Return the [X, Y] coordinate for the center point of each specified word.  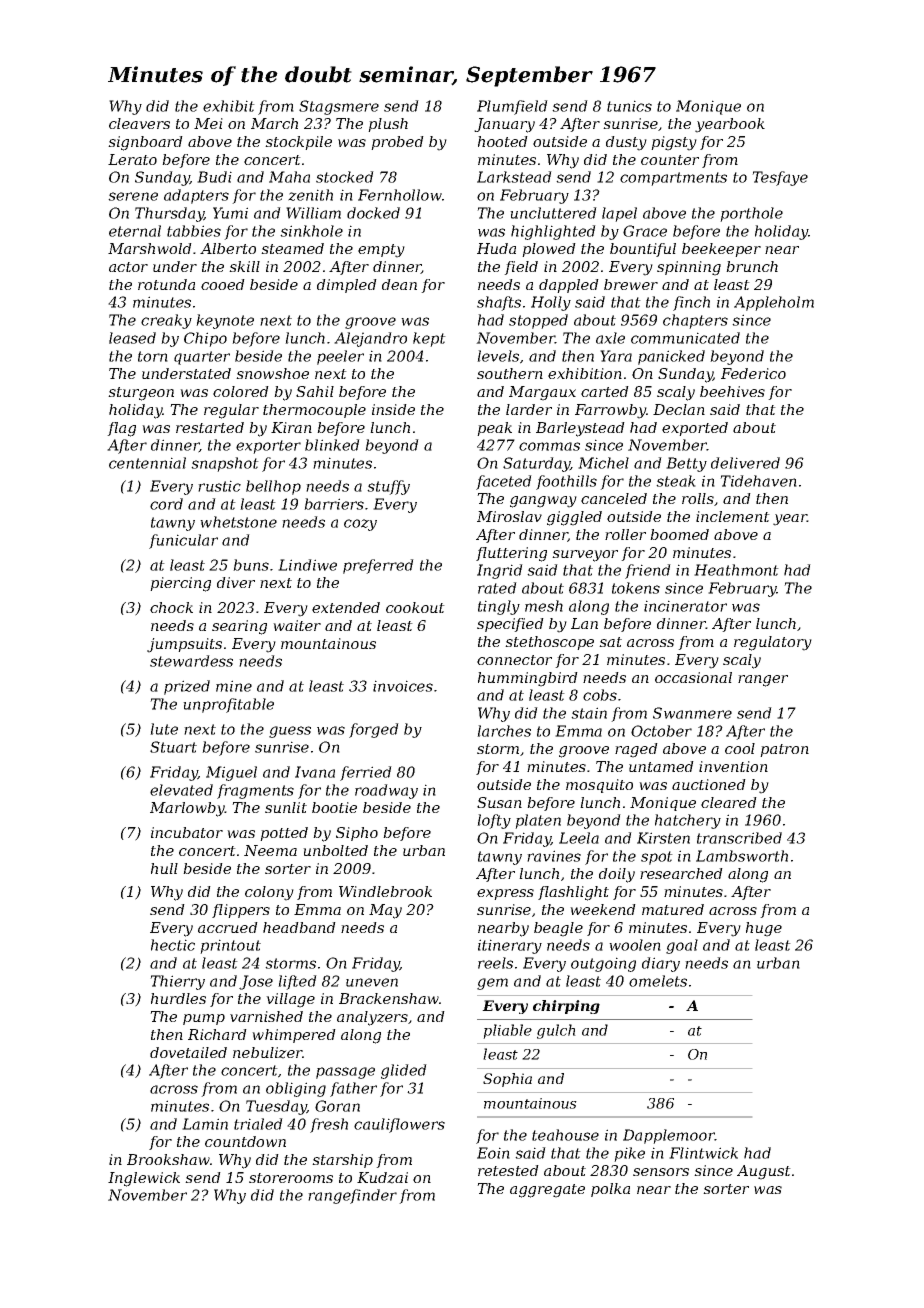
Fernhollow [400, 195]
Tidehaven [758, 481]
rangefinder [352, 1196]
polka [610, 1190]
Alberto [228, 248]
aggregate [547, 1191]
